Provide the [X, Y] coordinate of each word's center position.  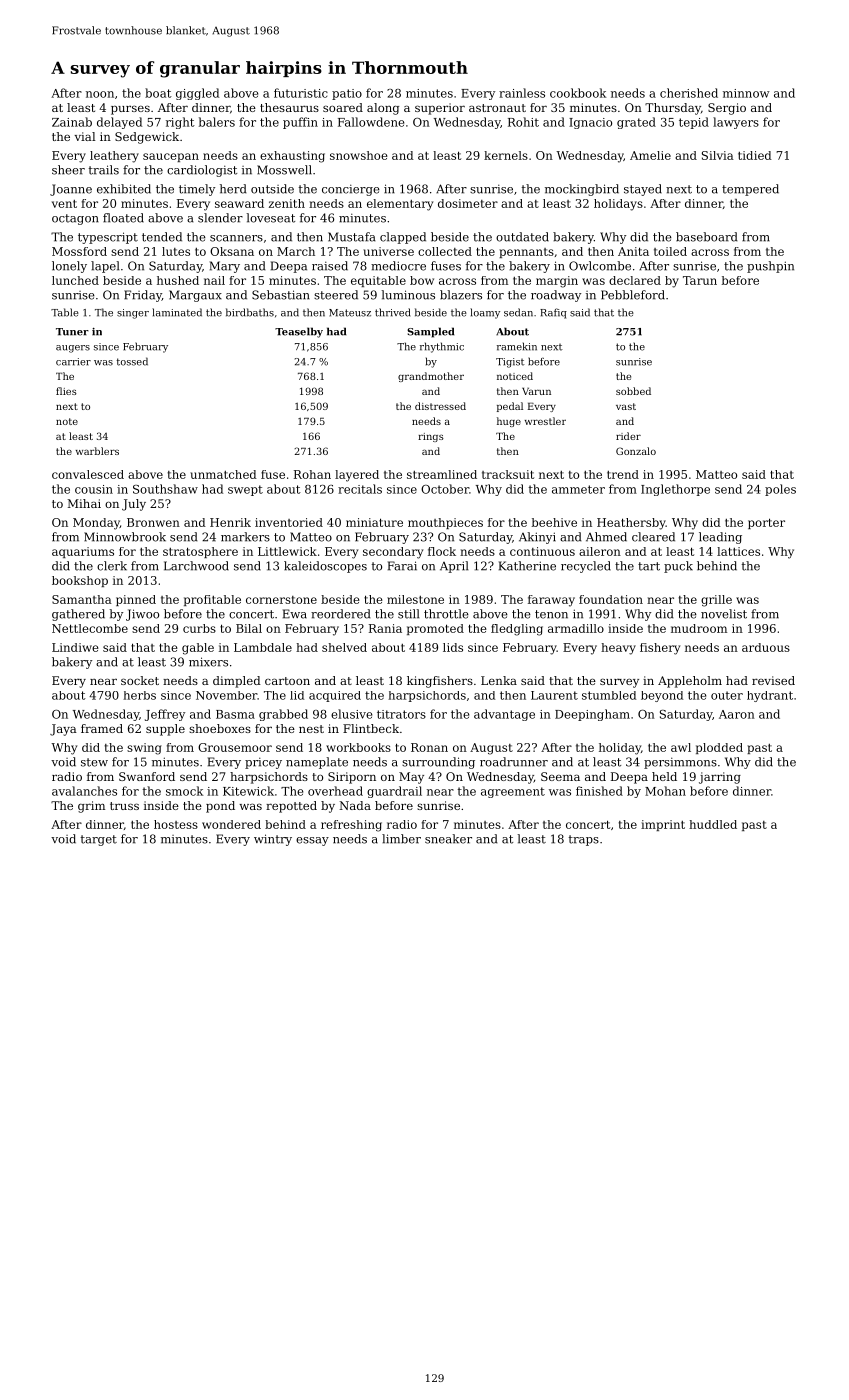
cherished [689, 93]
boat [158, 93]
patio [347, 94]
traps [584, 840]
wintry [273, 840]
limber [401, 839]
